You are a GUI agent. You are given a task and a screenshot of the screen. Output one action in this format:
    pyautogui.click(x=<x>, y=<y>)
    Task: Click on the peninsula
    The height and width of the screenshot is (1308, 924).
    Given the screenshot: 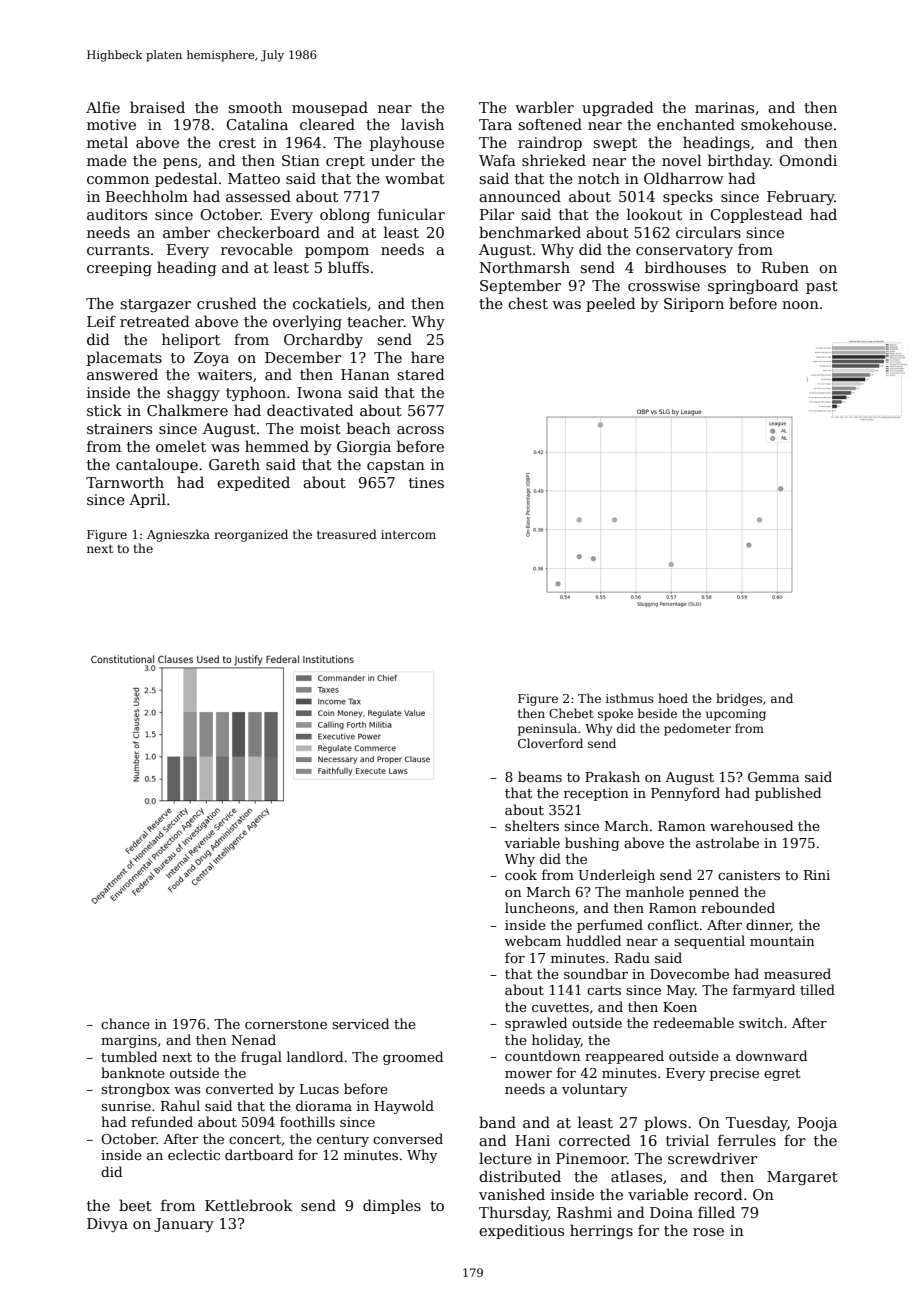 What is the action you would take?
    pyautogui.click(x=547, y=729)
